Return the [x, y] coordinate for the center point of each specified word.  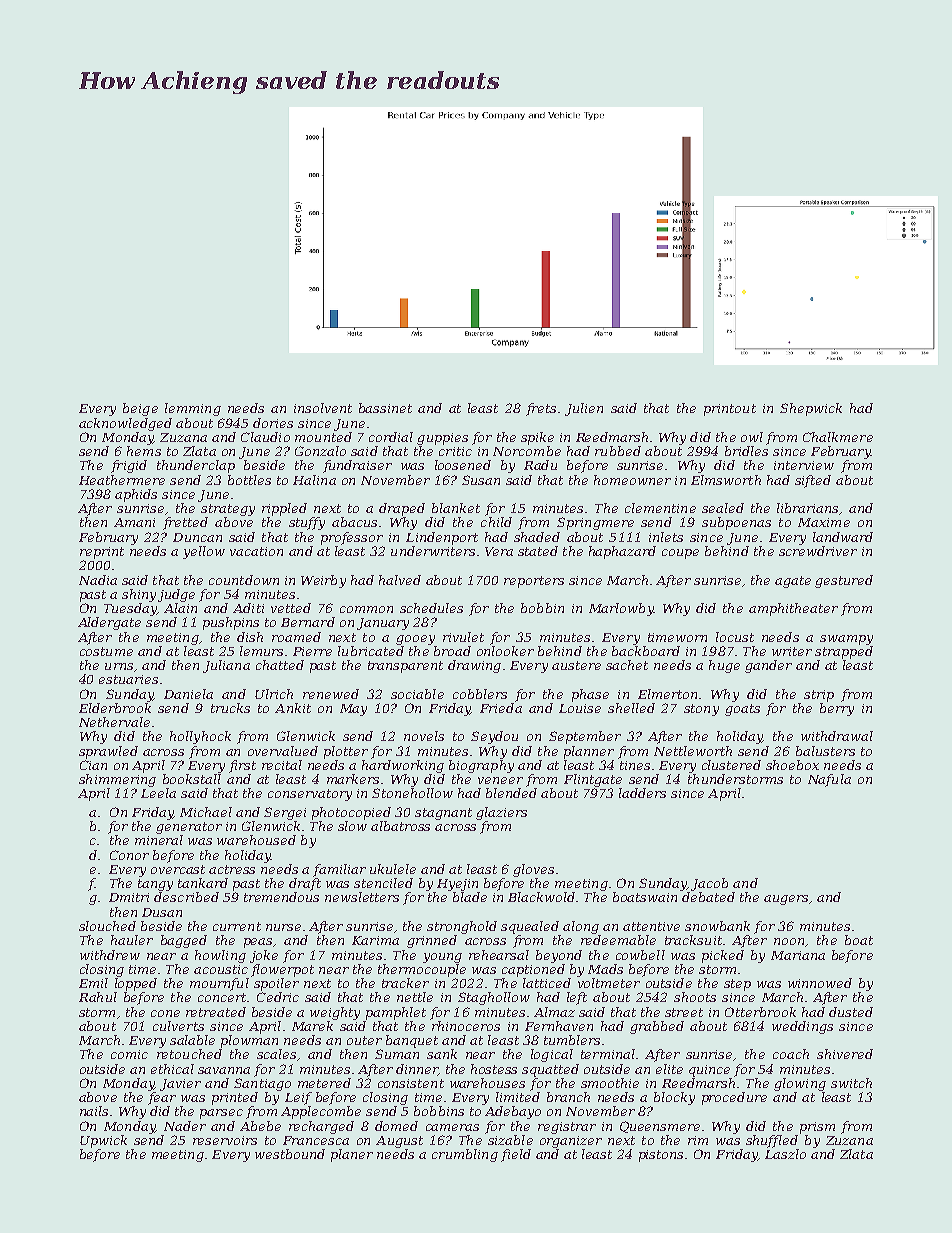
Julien [584, 409]
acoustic [221, 969]
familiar [339, 870]
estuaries [128, 679]
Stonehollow [412, 793]
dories [273, 423]
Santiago [262, 1084]
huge [724, 666]
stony [701, 710]
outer [364, 1040]
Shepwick [811, 409]
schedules [431, 608]
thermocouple [422, 970]
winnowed [820, 983]
